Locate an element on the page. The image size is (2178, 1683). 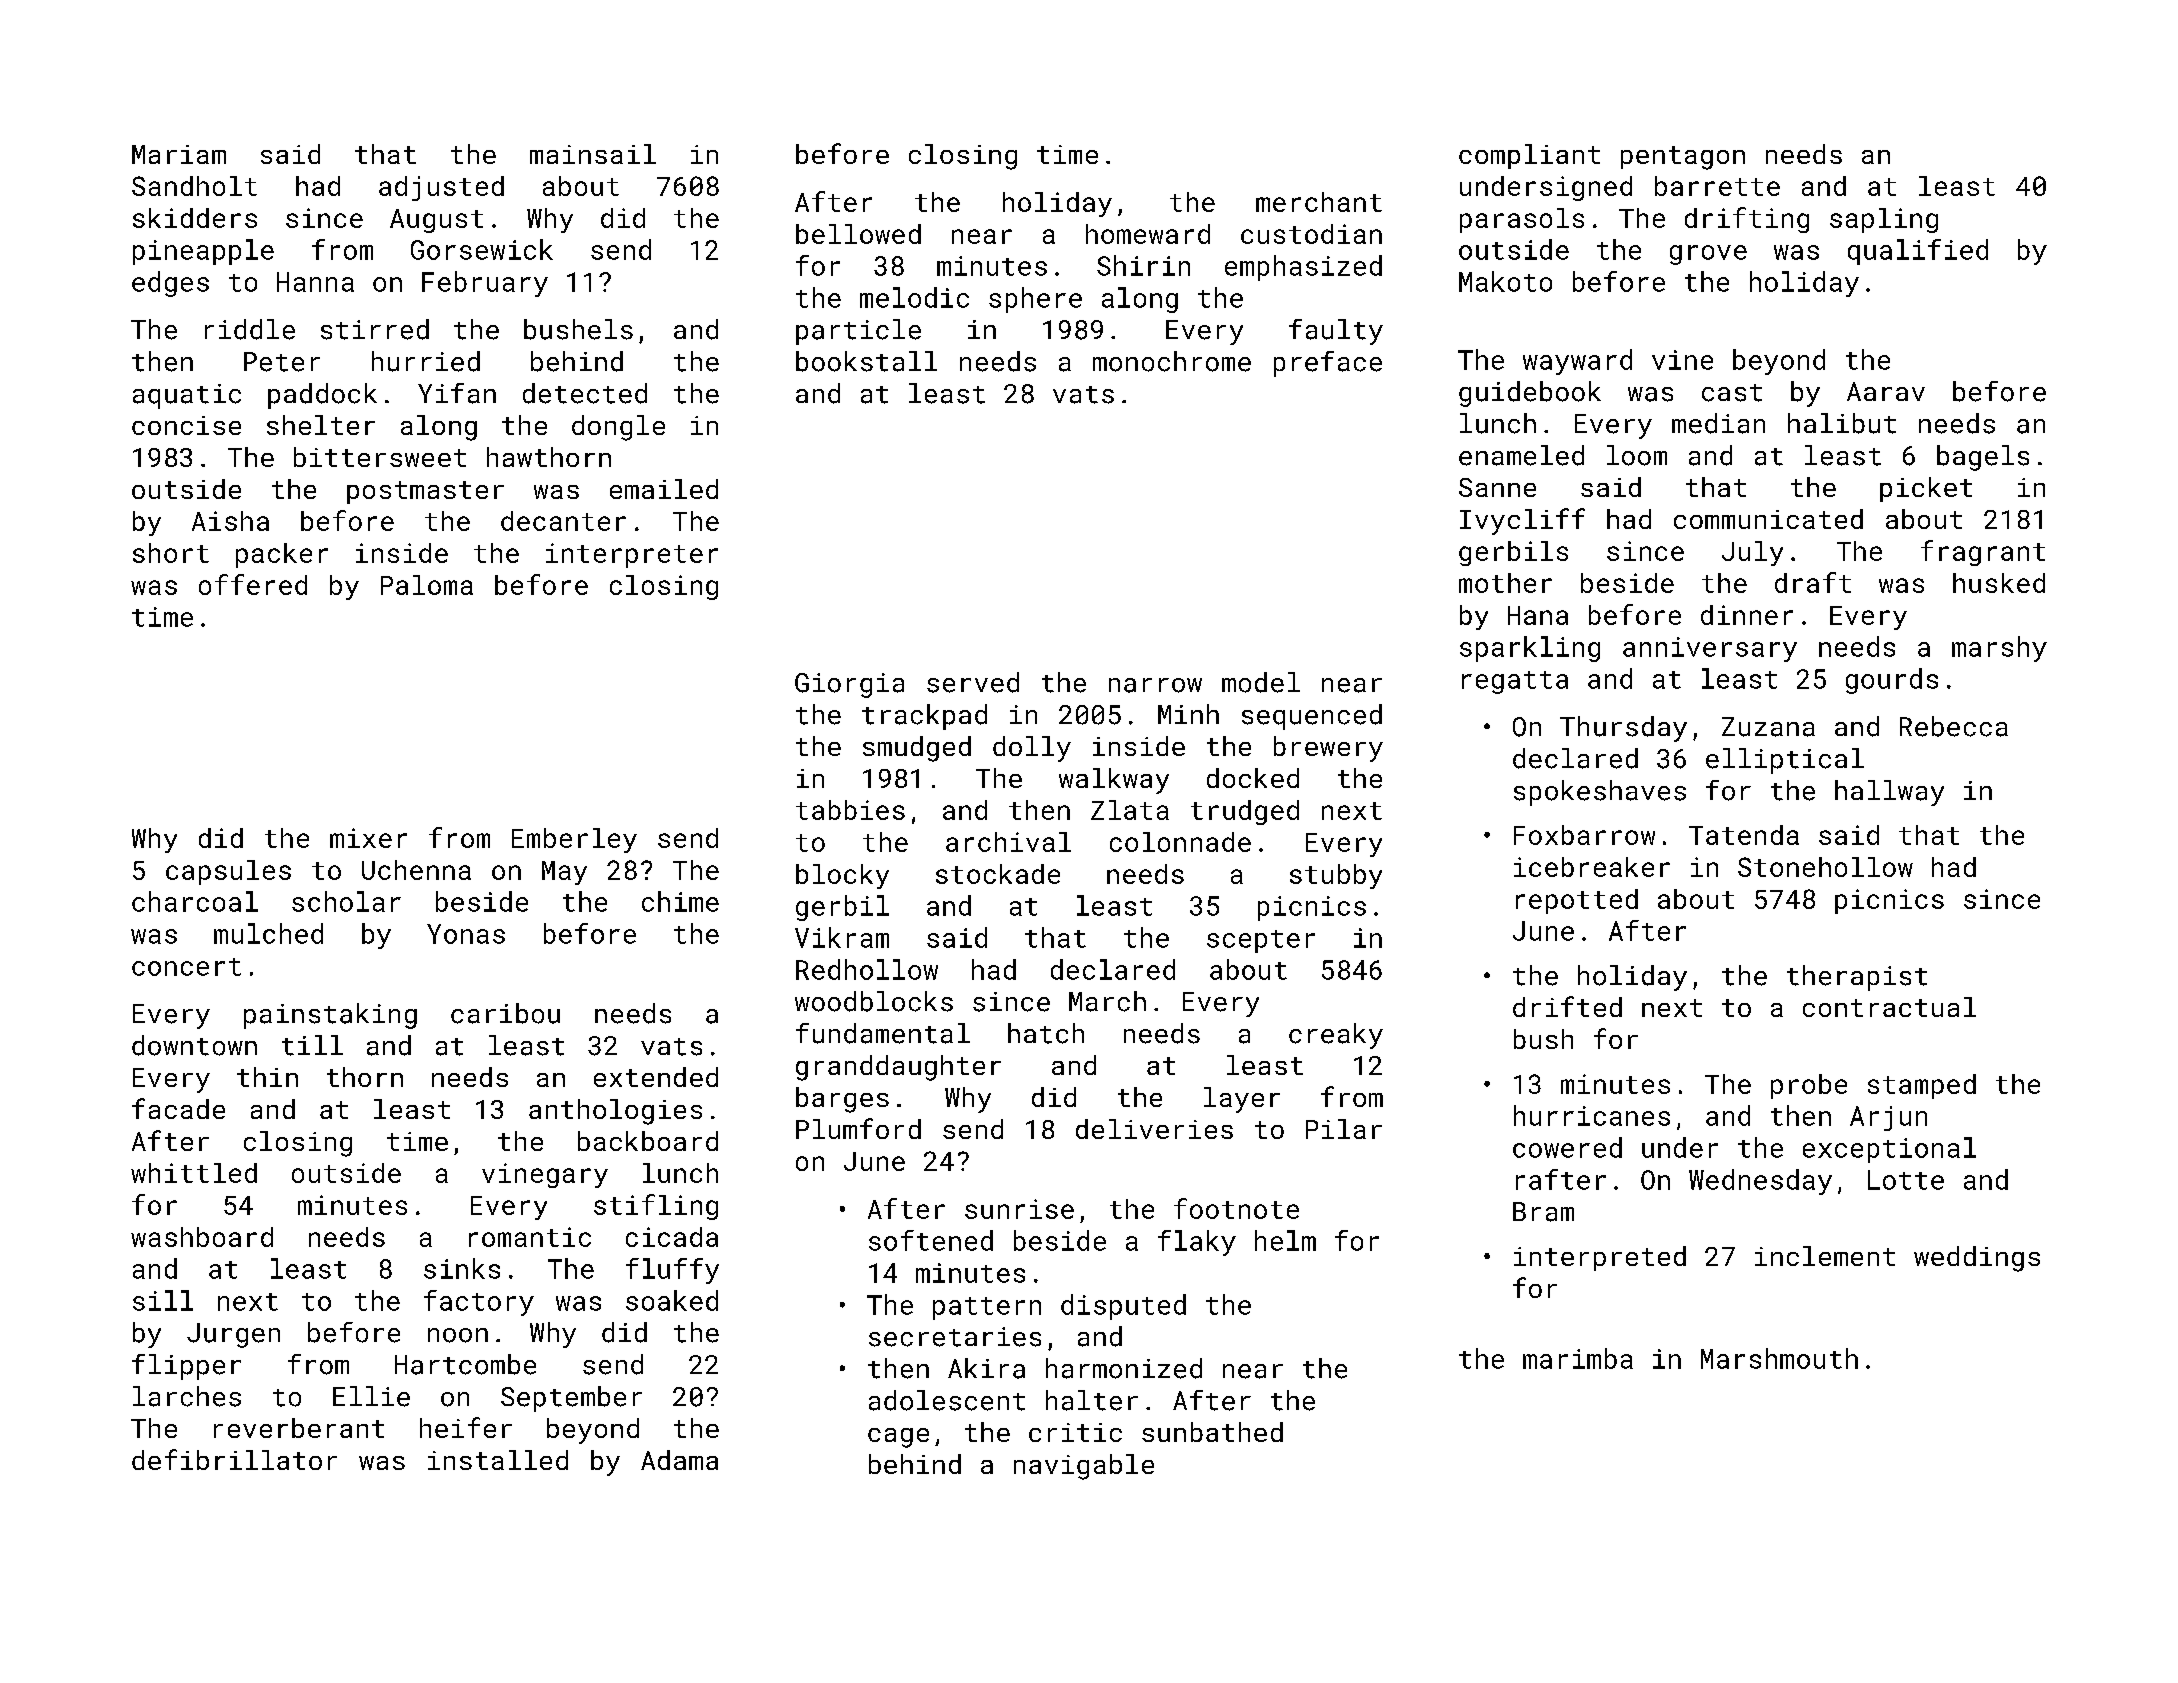
mainsail is located at coordinates (593, 154).
